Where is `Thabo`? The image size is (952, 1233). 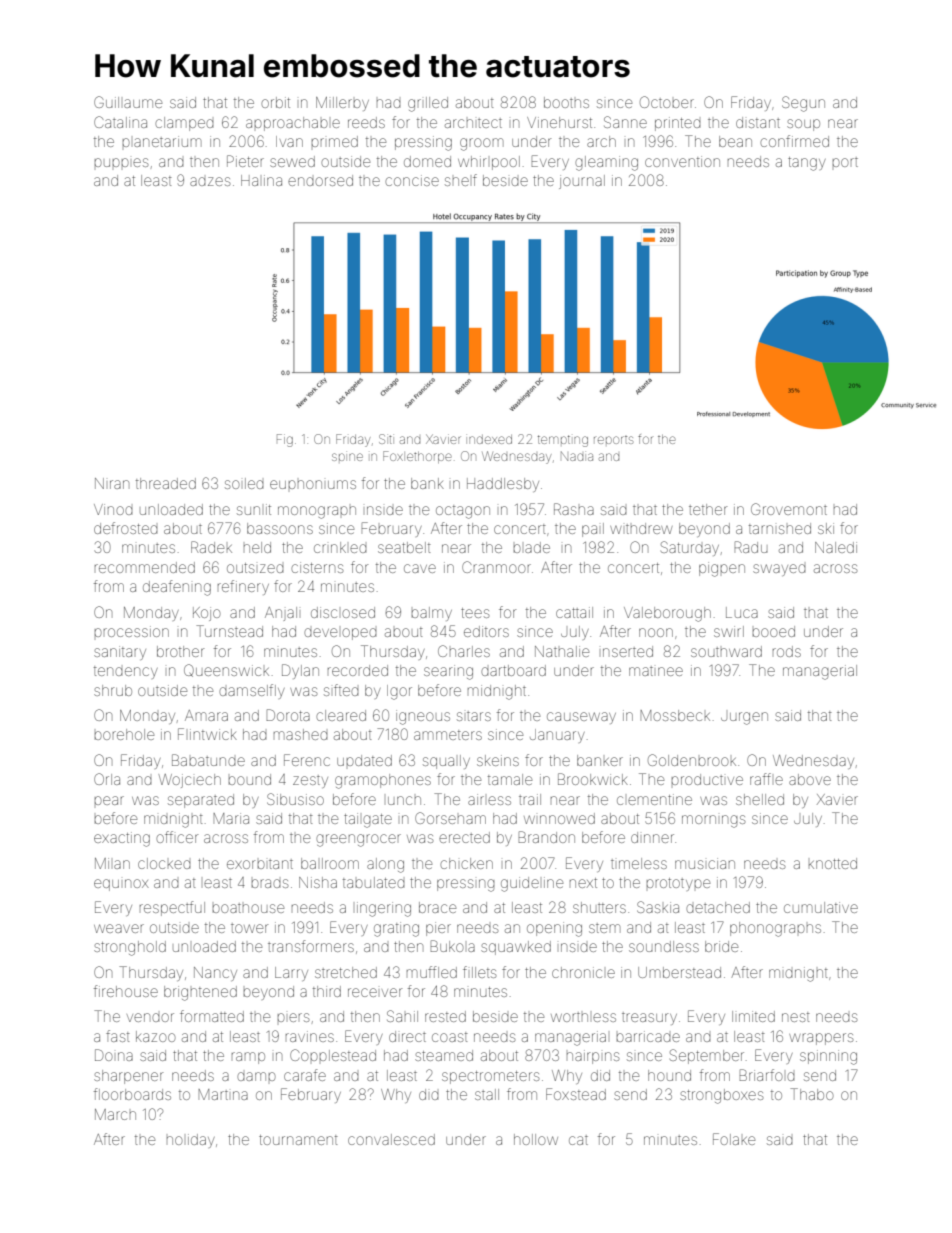 Thabo is located at coordinates (812, 1094).
